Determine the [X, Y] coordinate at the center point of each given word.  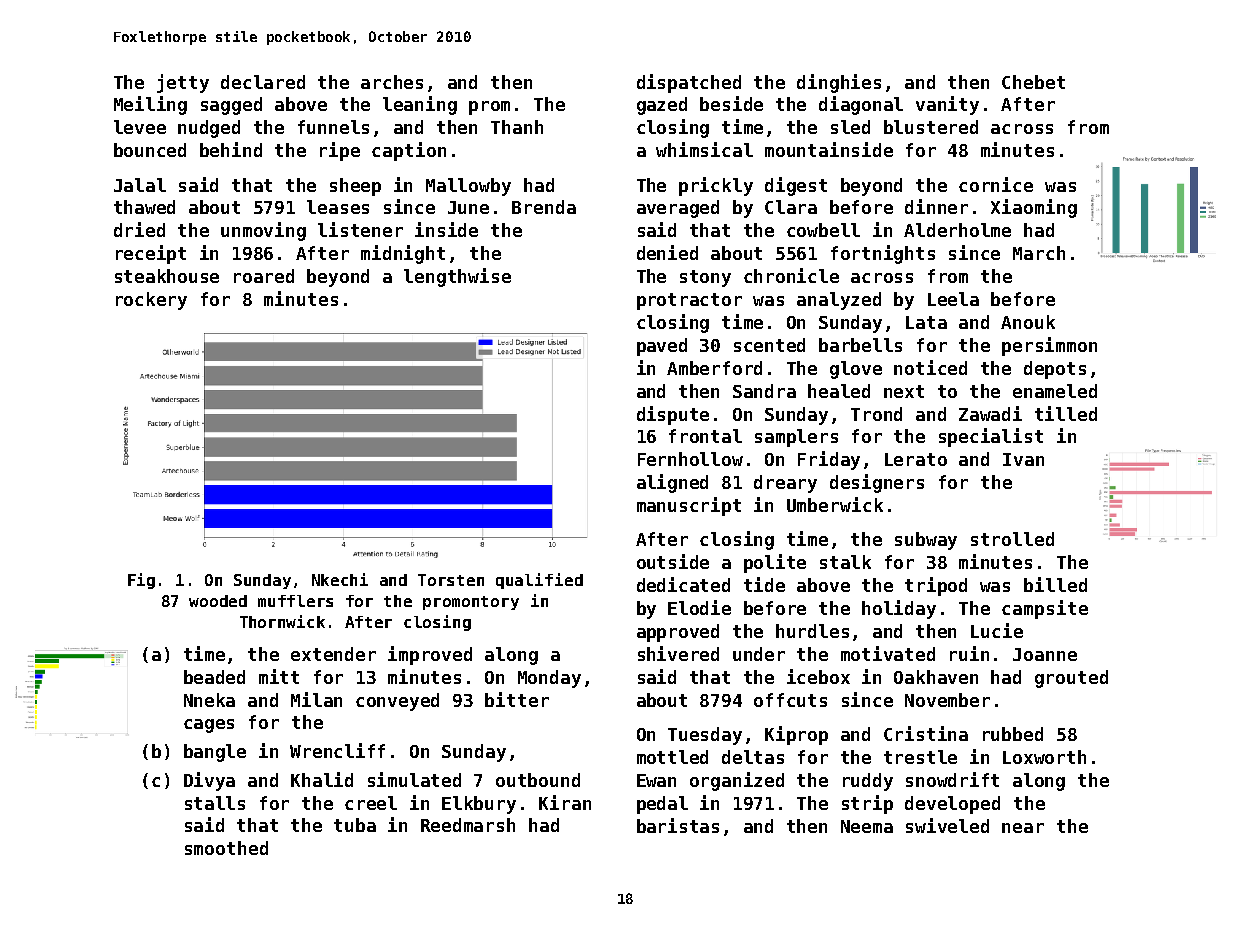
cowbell [823, 230]
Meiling [150, 105]
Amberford [714, 368]
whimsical [704, 149]
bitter [517, 699]
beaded [214, 677]
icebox [818, 676]
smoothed [226, 848]
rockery [151, 301]
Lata [926, 322]
